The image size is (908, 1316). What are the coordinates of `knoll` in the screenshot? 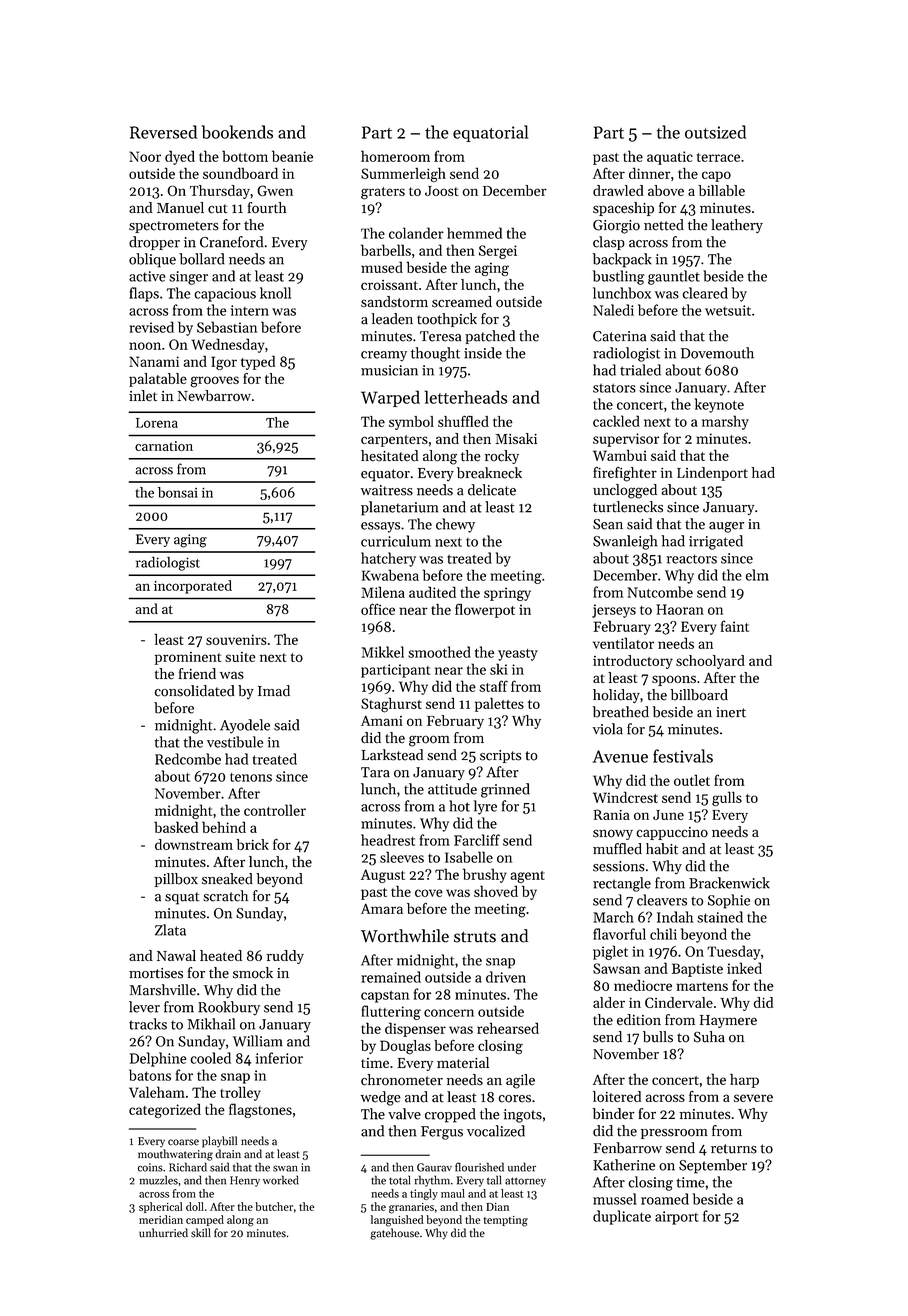 It's located at (275, 293).
